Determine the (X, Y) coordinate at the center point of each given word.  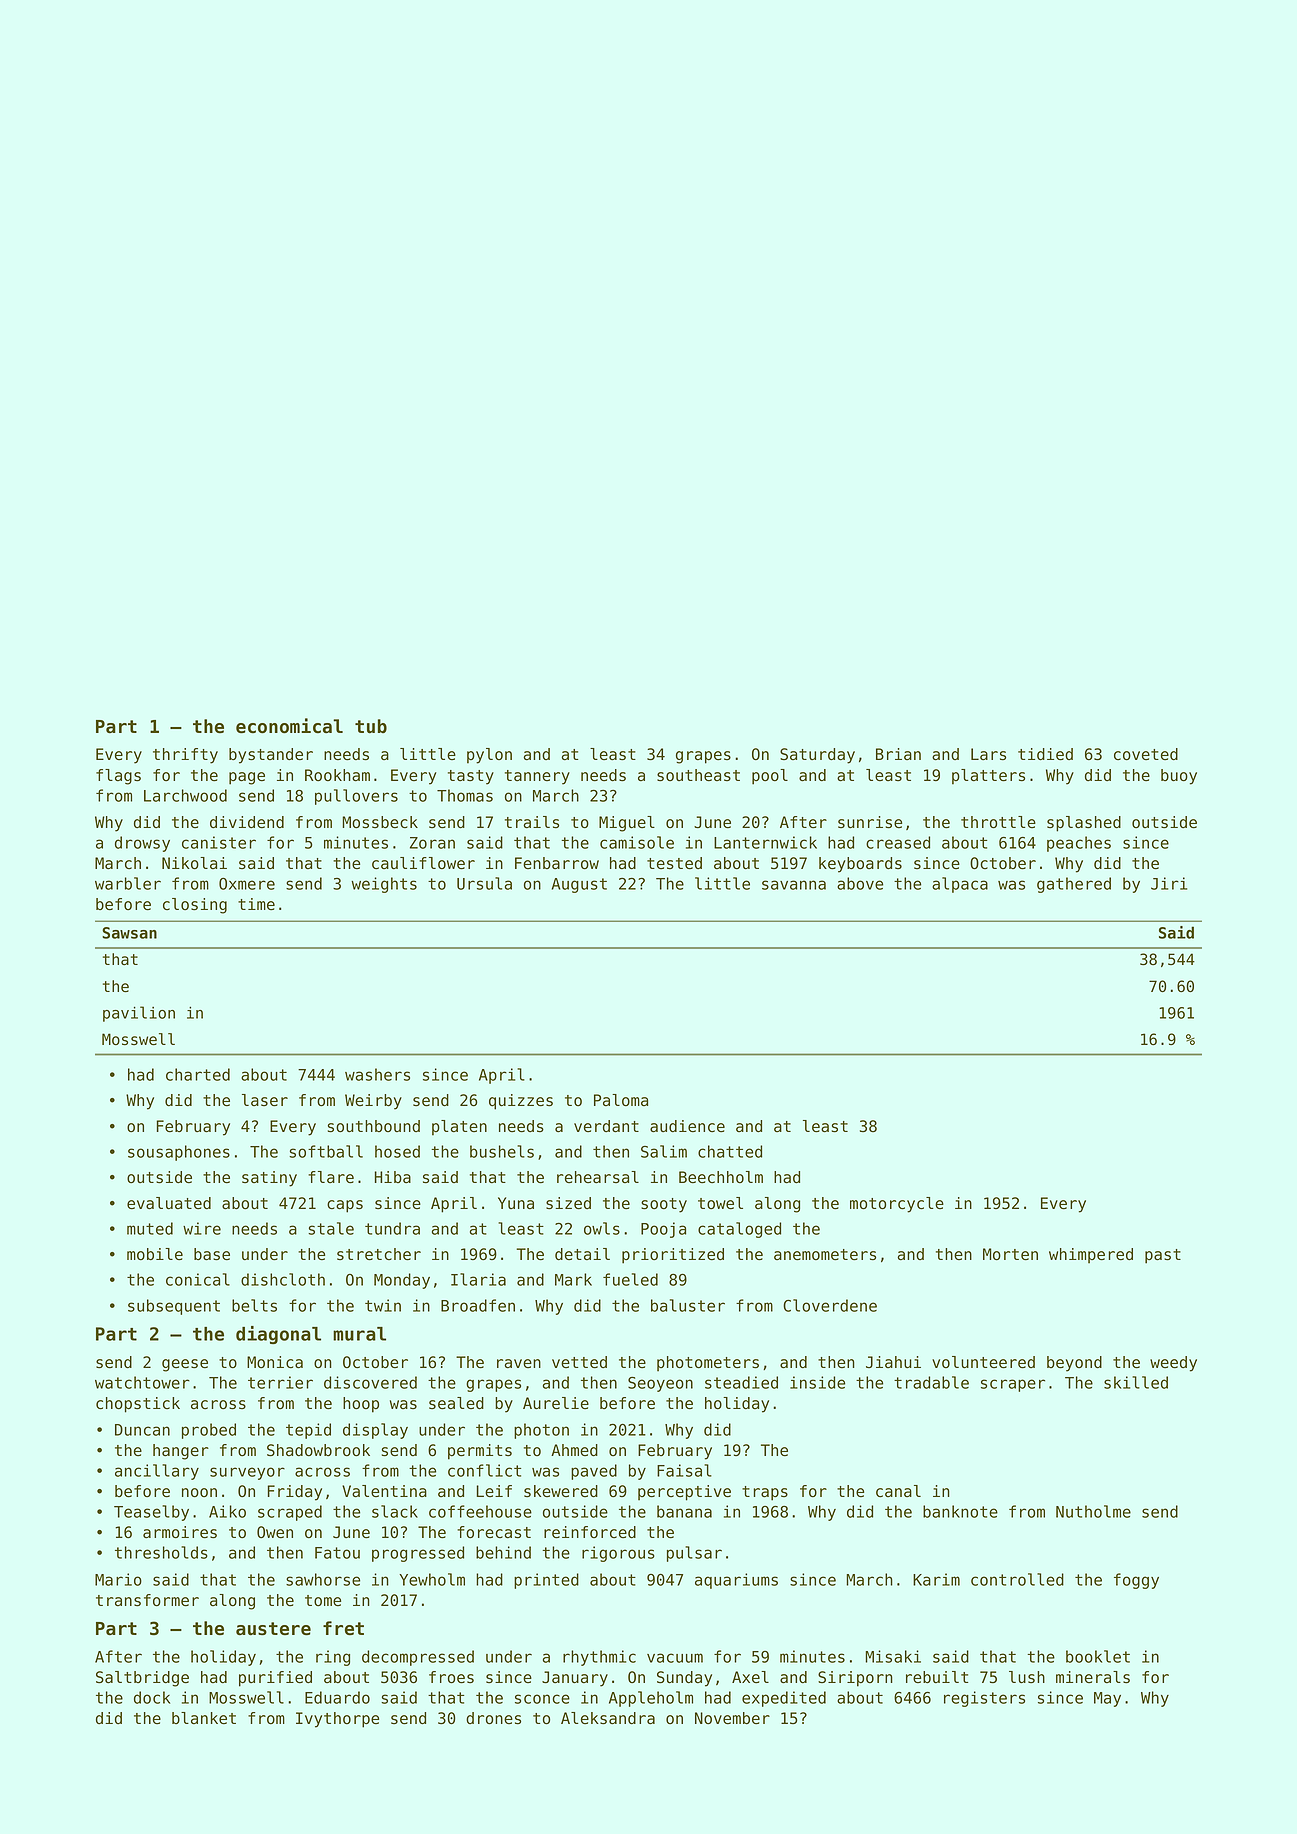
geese (185, 1365)
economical (289, 726)
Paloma (621, 1100)
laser (265, 1100)
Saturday (817, 756)
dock (152, 1697)
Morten (1010, 1254)
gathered (1074, 885)
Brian (898, 754)
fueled (630, 1279)
